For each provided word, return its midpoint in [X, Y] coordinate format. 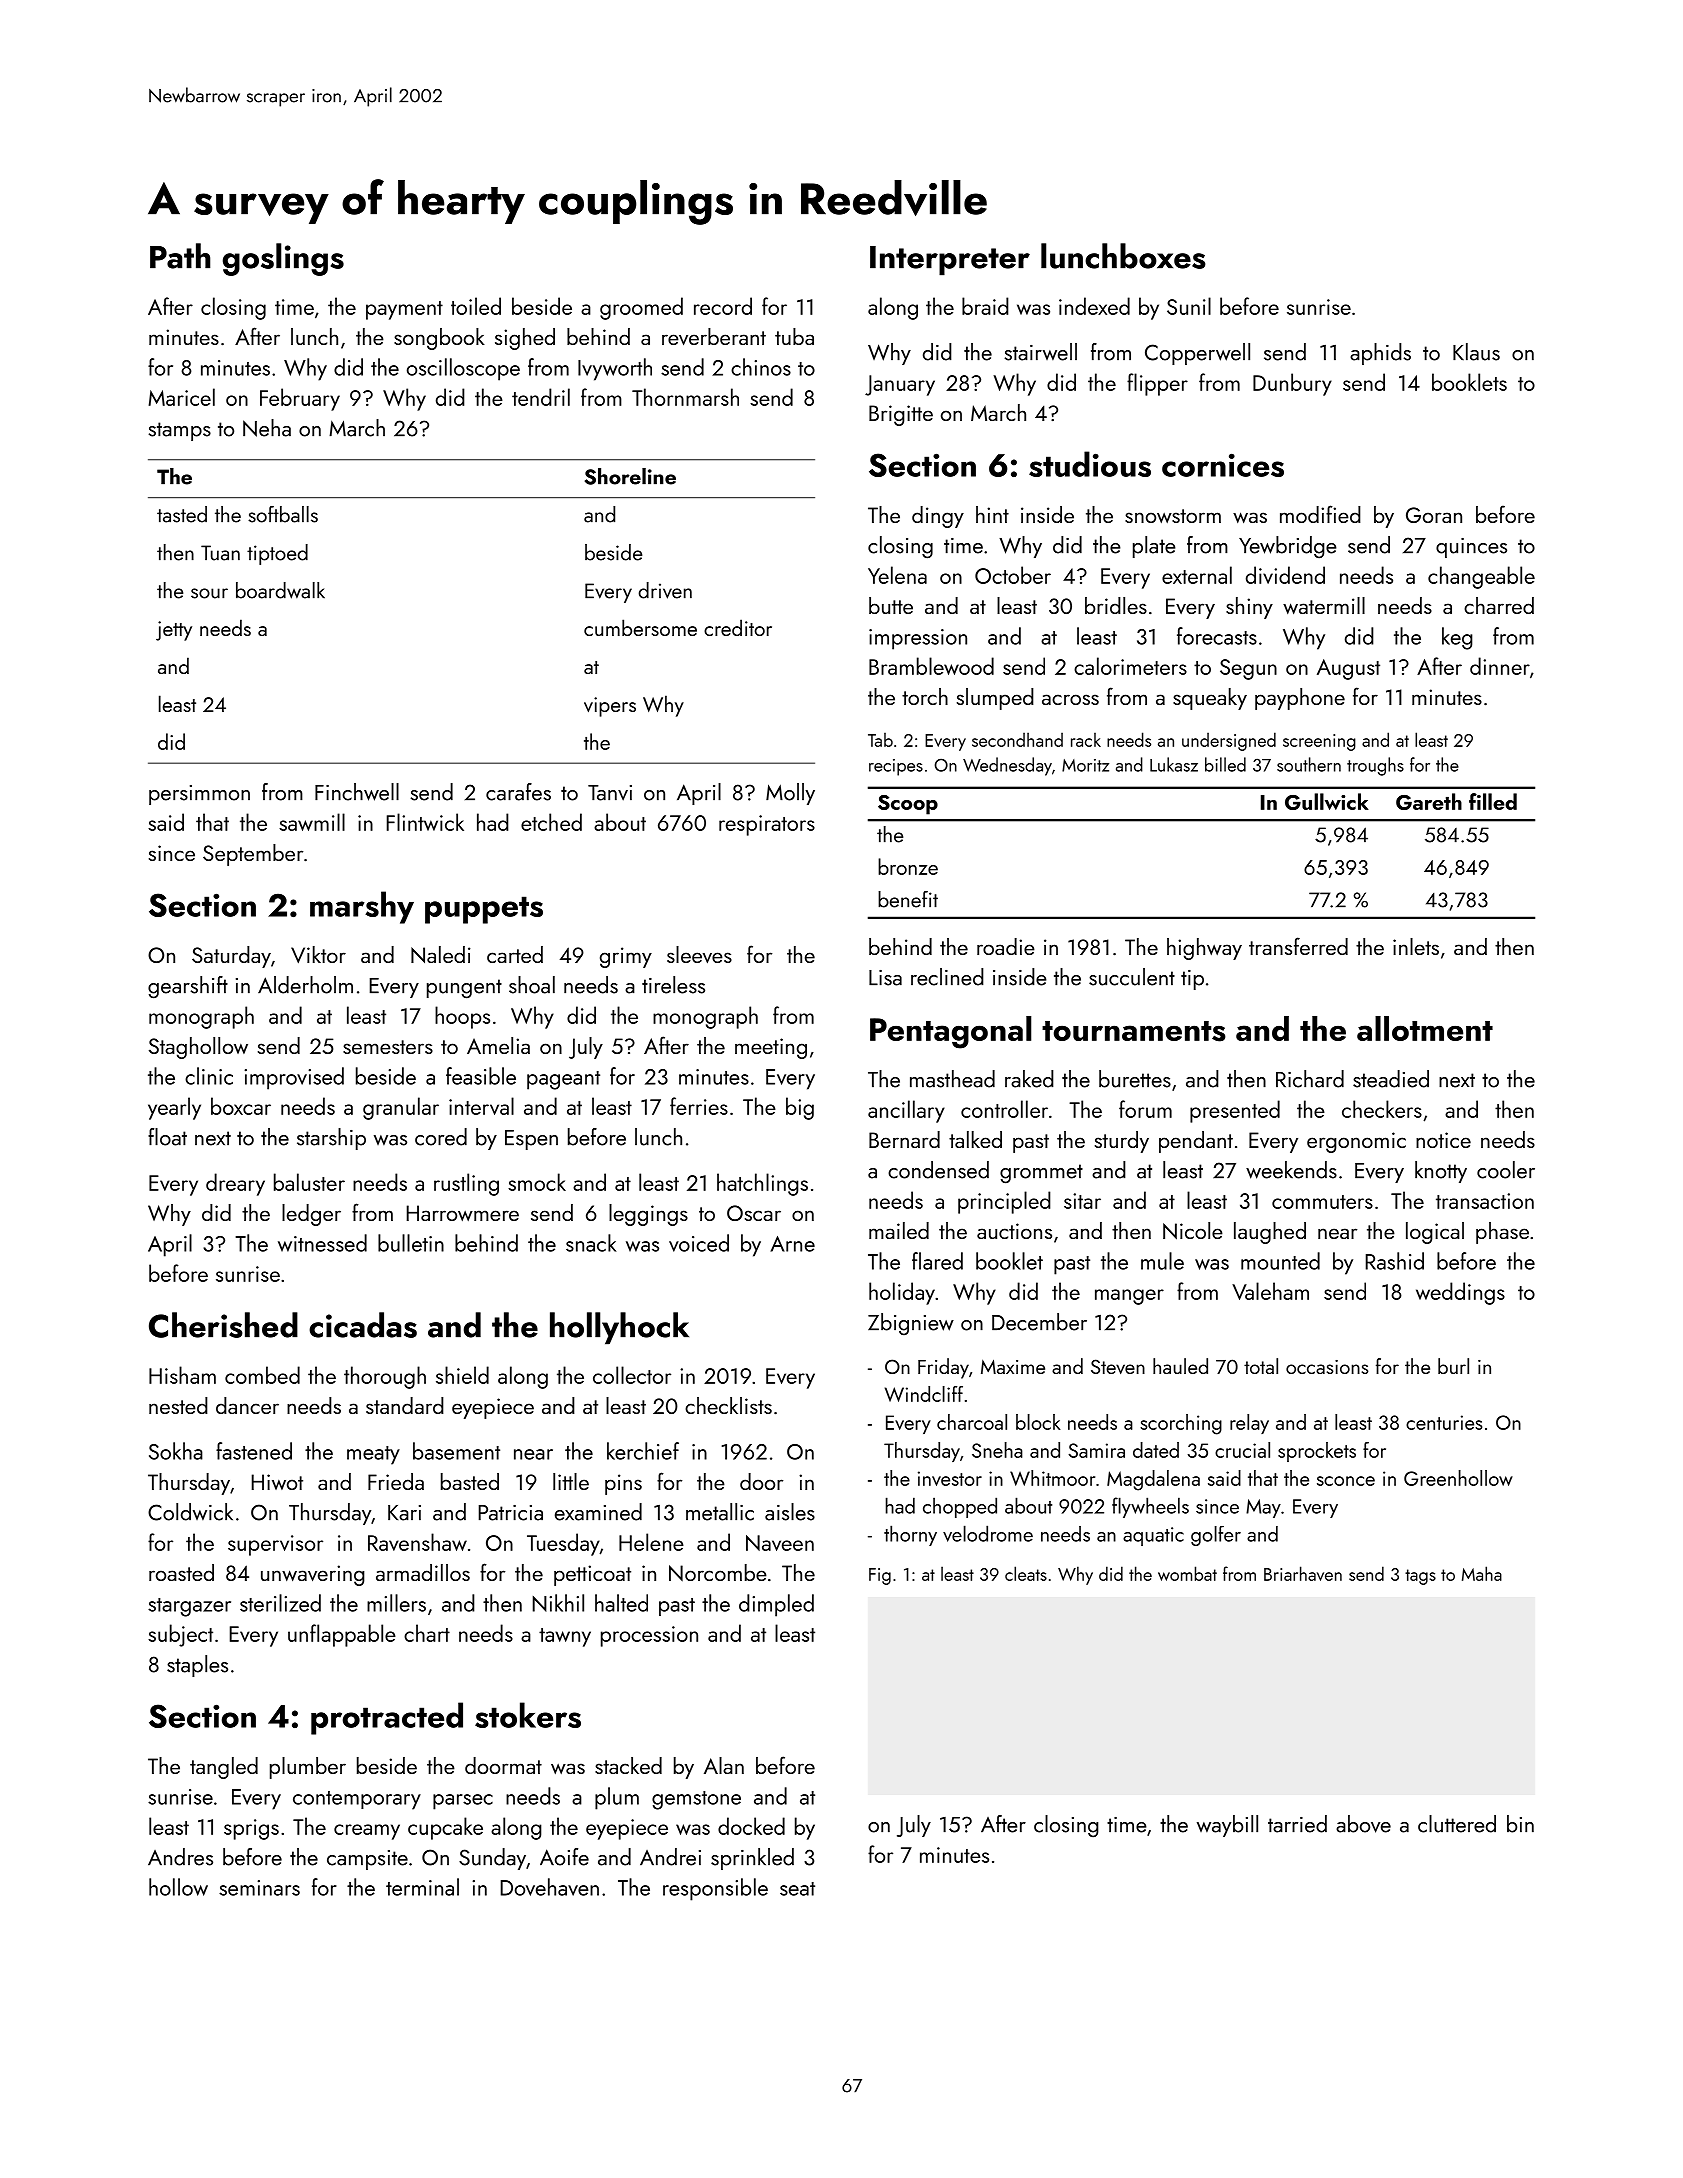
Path [180, 256]
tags [1420, 1577]
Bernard [904, 1139]
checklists [728, 1405]
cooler [1506, 1170]
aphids [1380, 354]
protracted [387, 1718]
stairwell [1040, 352]
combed [262, 1375]
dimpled [776, 1605]
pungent [464, 989]
